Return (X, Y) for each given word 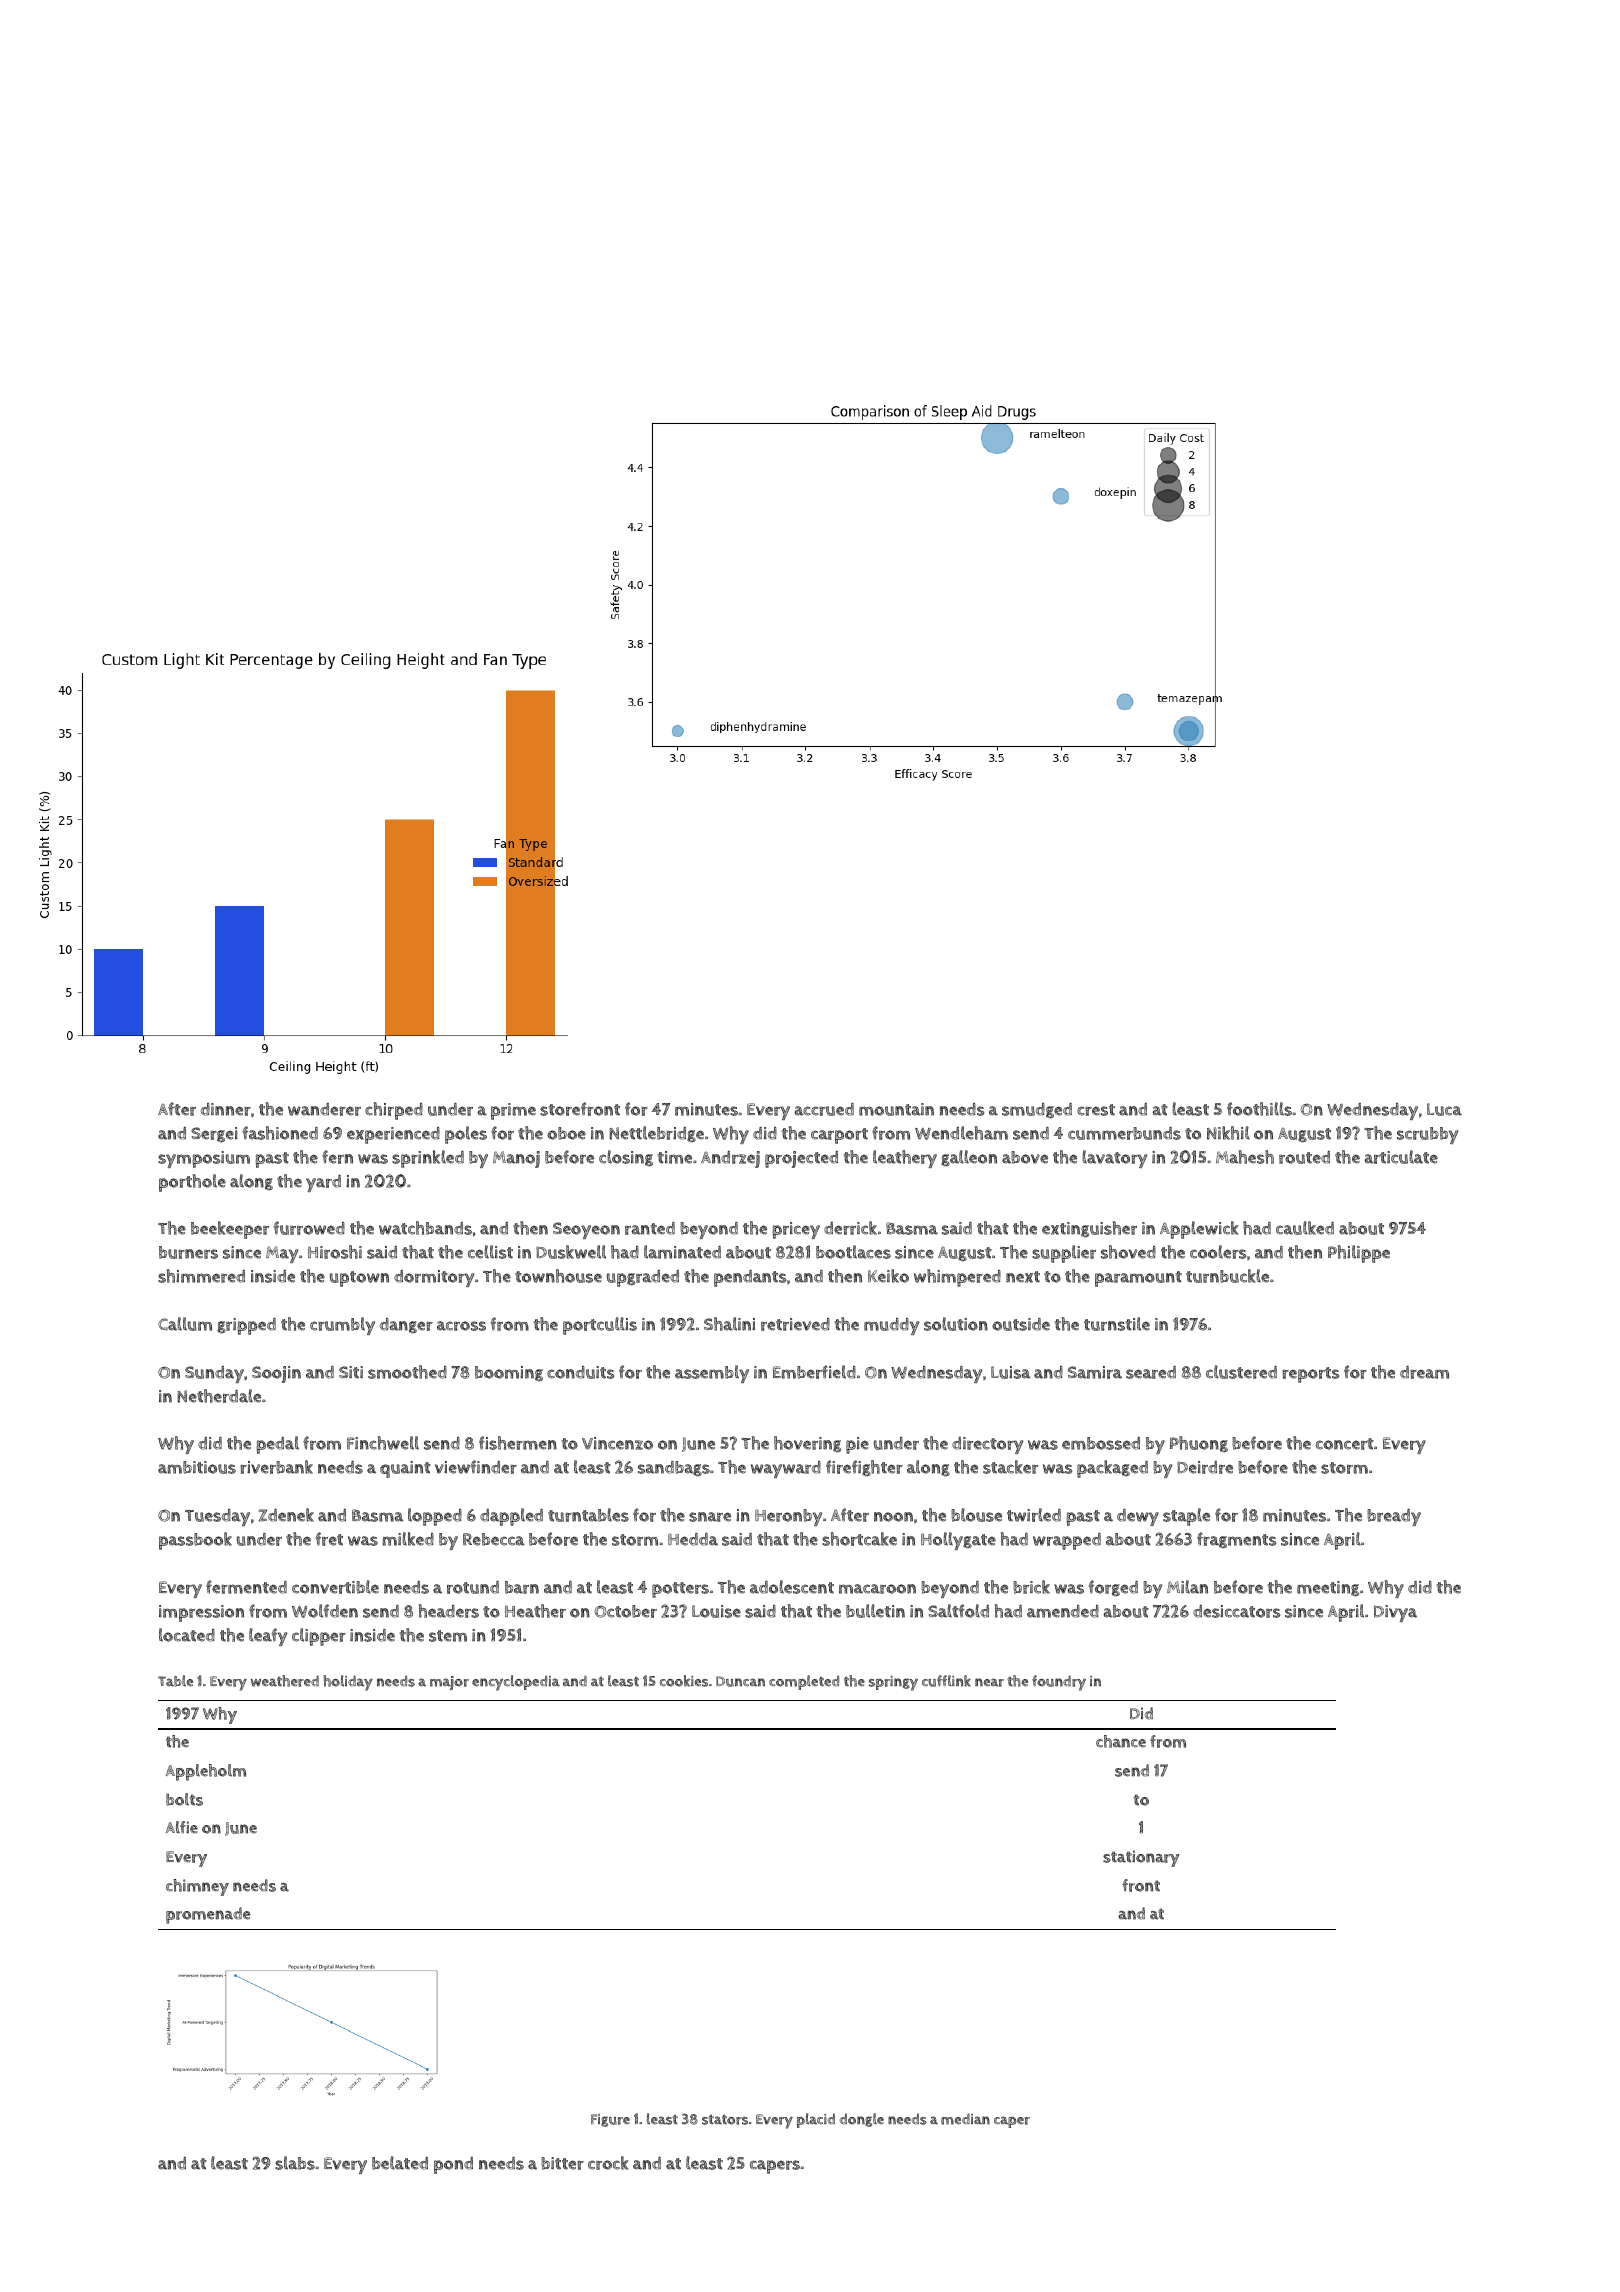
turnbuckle (1227, 1276)
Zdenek (286, 1515)
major (449, 1683)
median (965, 2119)
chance (1121, 1741)
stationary (1141, 1858)
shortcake (859, 1539)
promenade (208, 1915)
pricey (796, 1230)
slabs (295, 2163)
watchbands (425, 1228)
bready (1394, 1517)
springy (893, 1683)
